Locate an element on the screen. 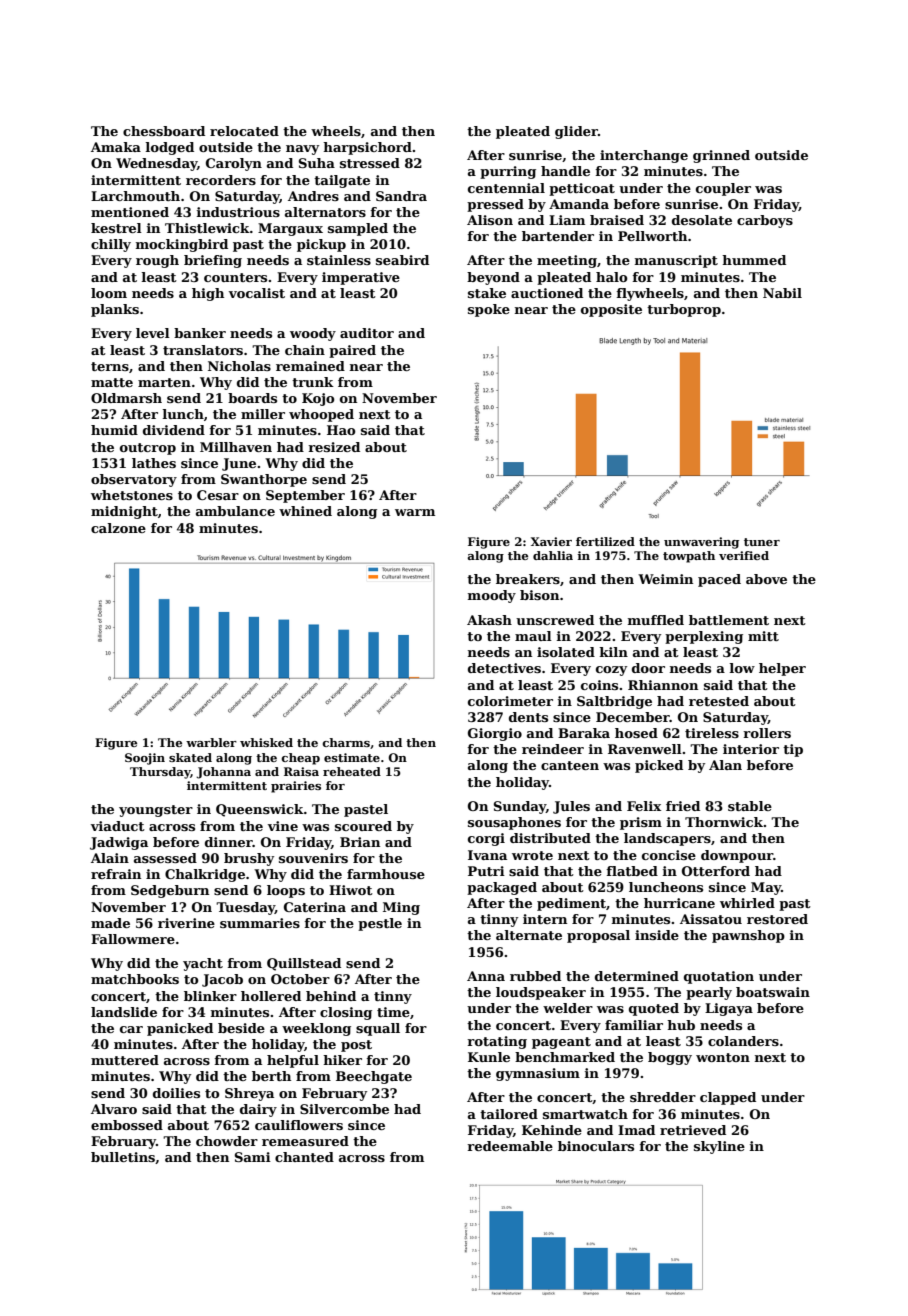 The image size is (908, 1316). unwavering is located at coordinates (701, 543).
